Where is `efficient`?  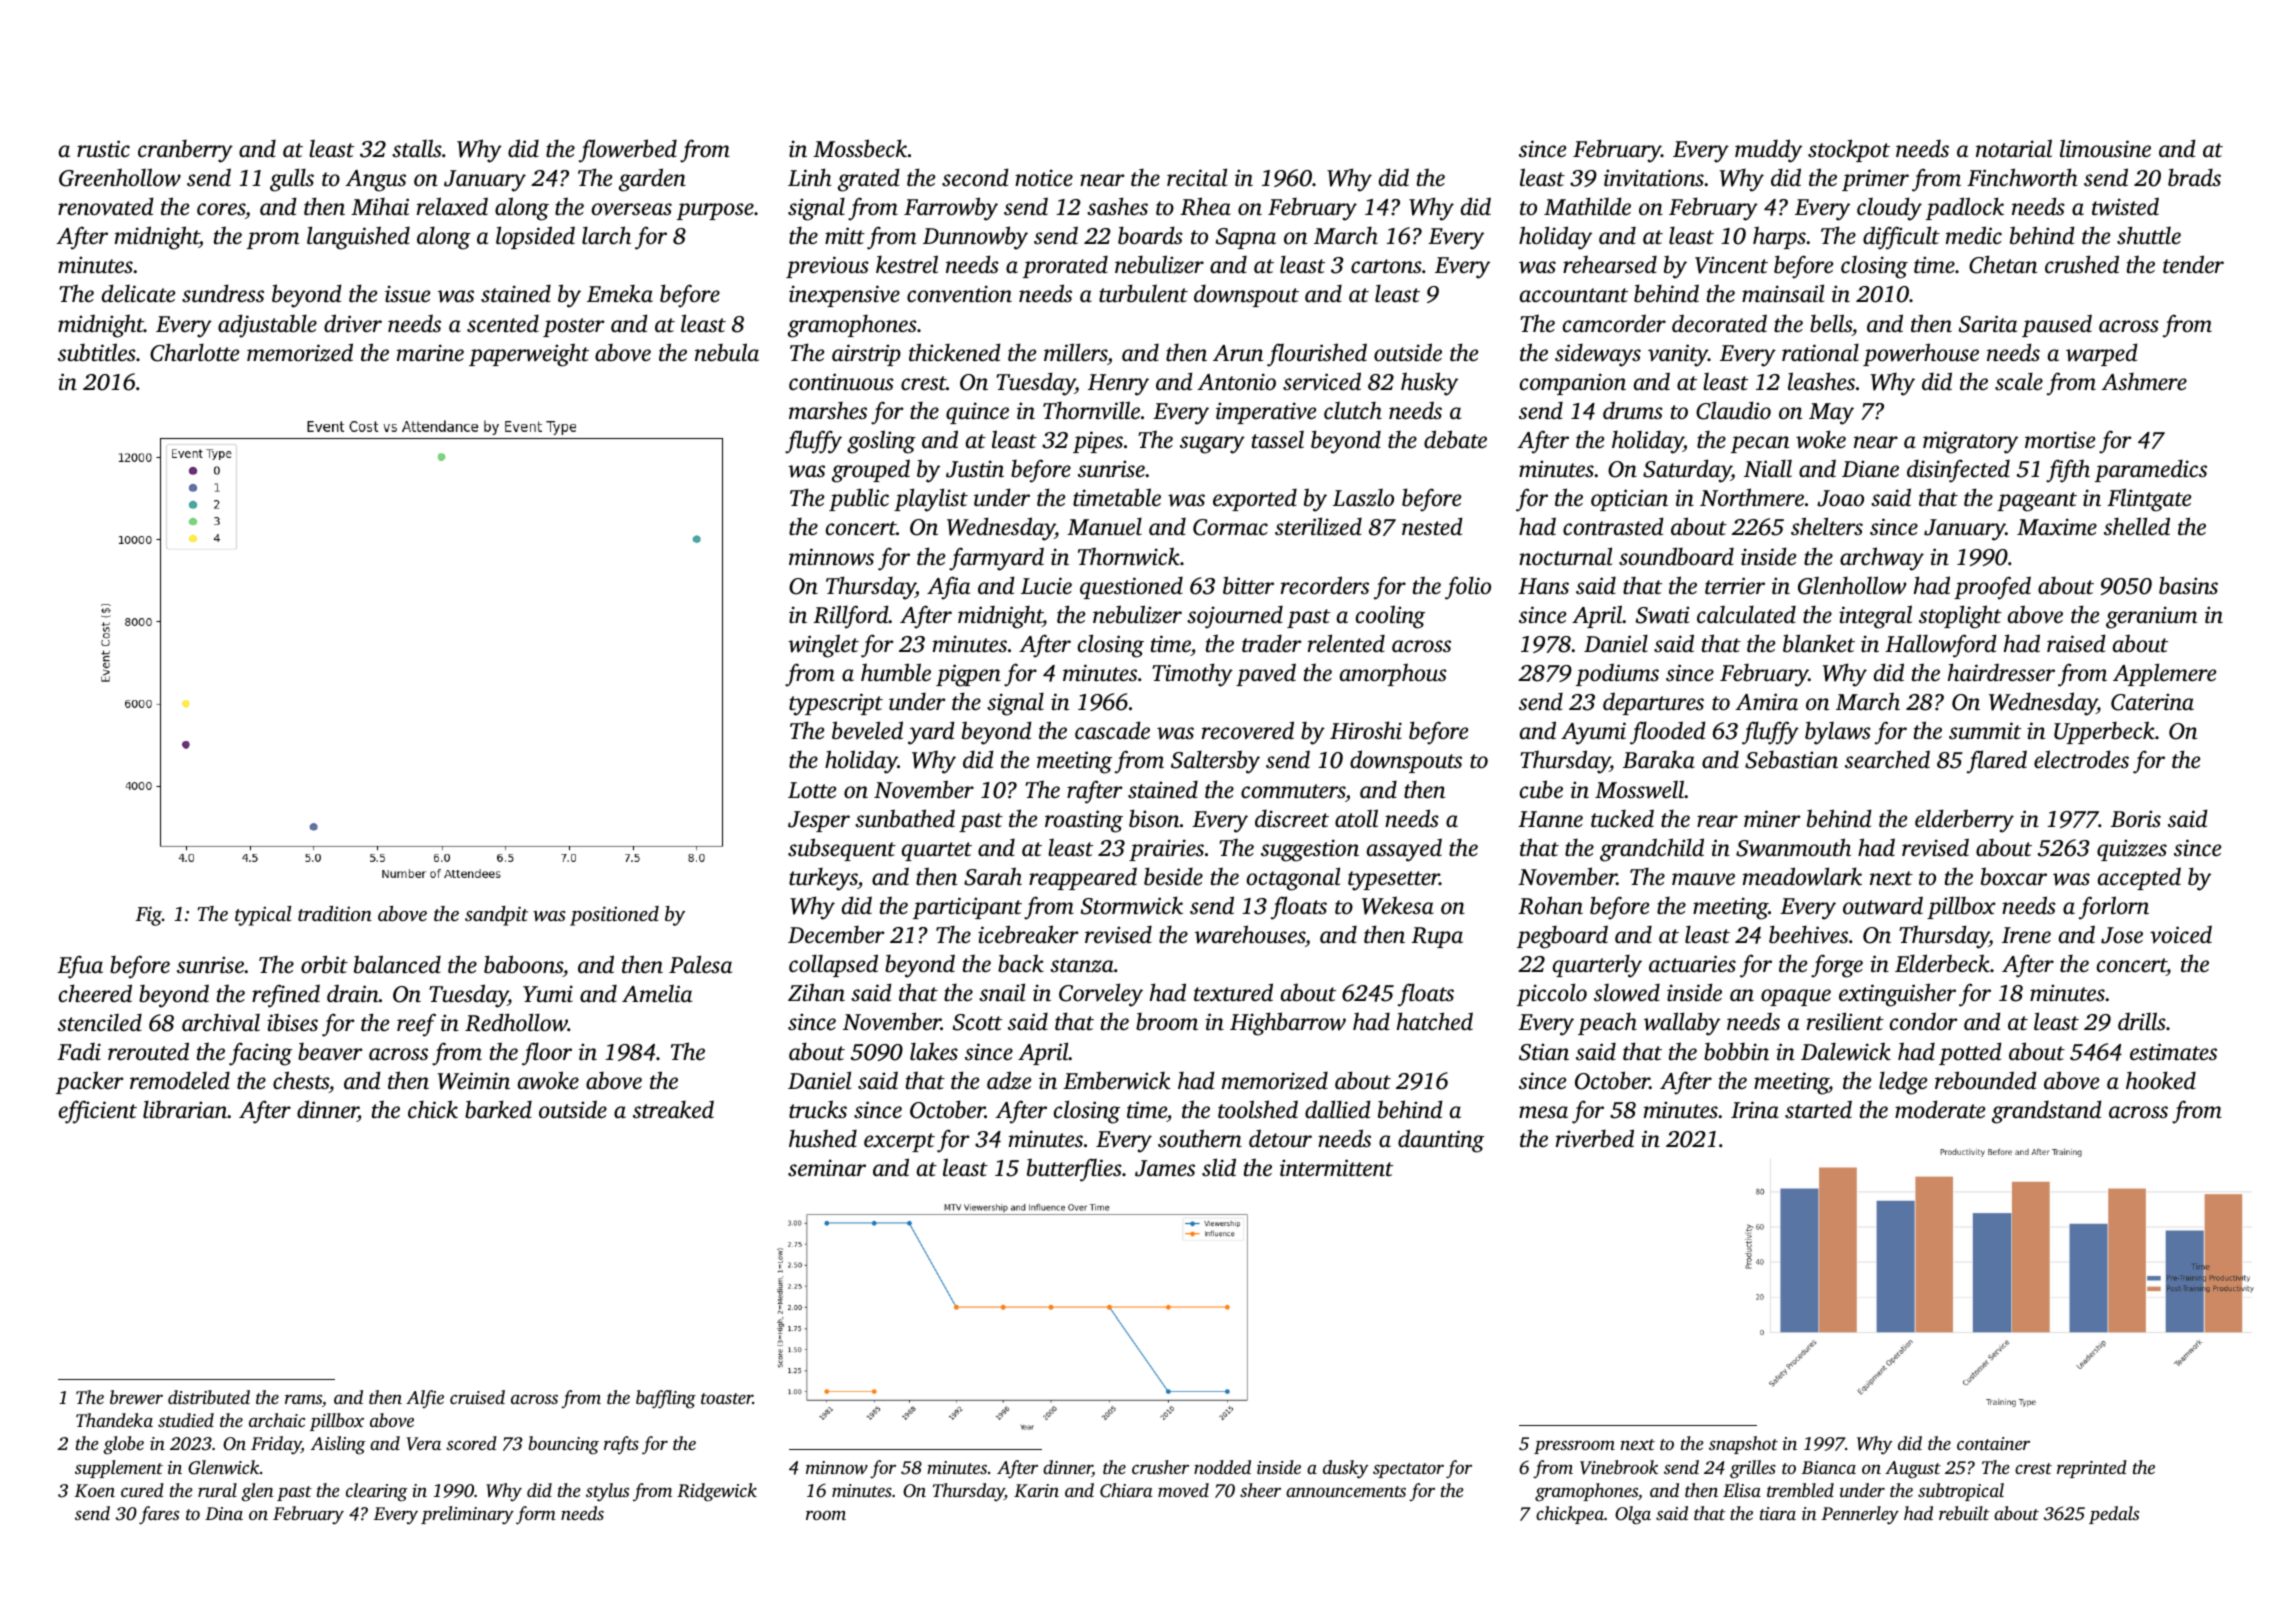 efficient is located at coordinates (98, 1112).
